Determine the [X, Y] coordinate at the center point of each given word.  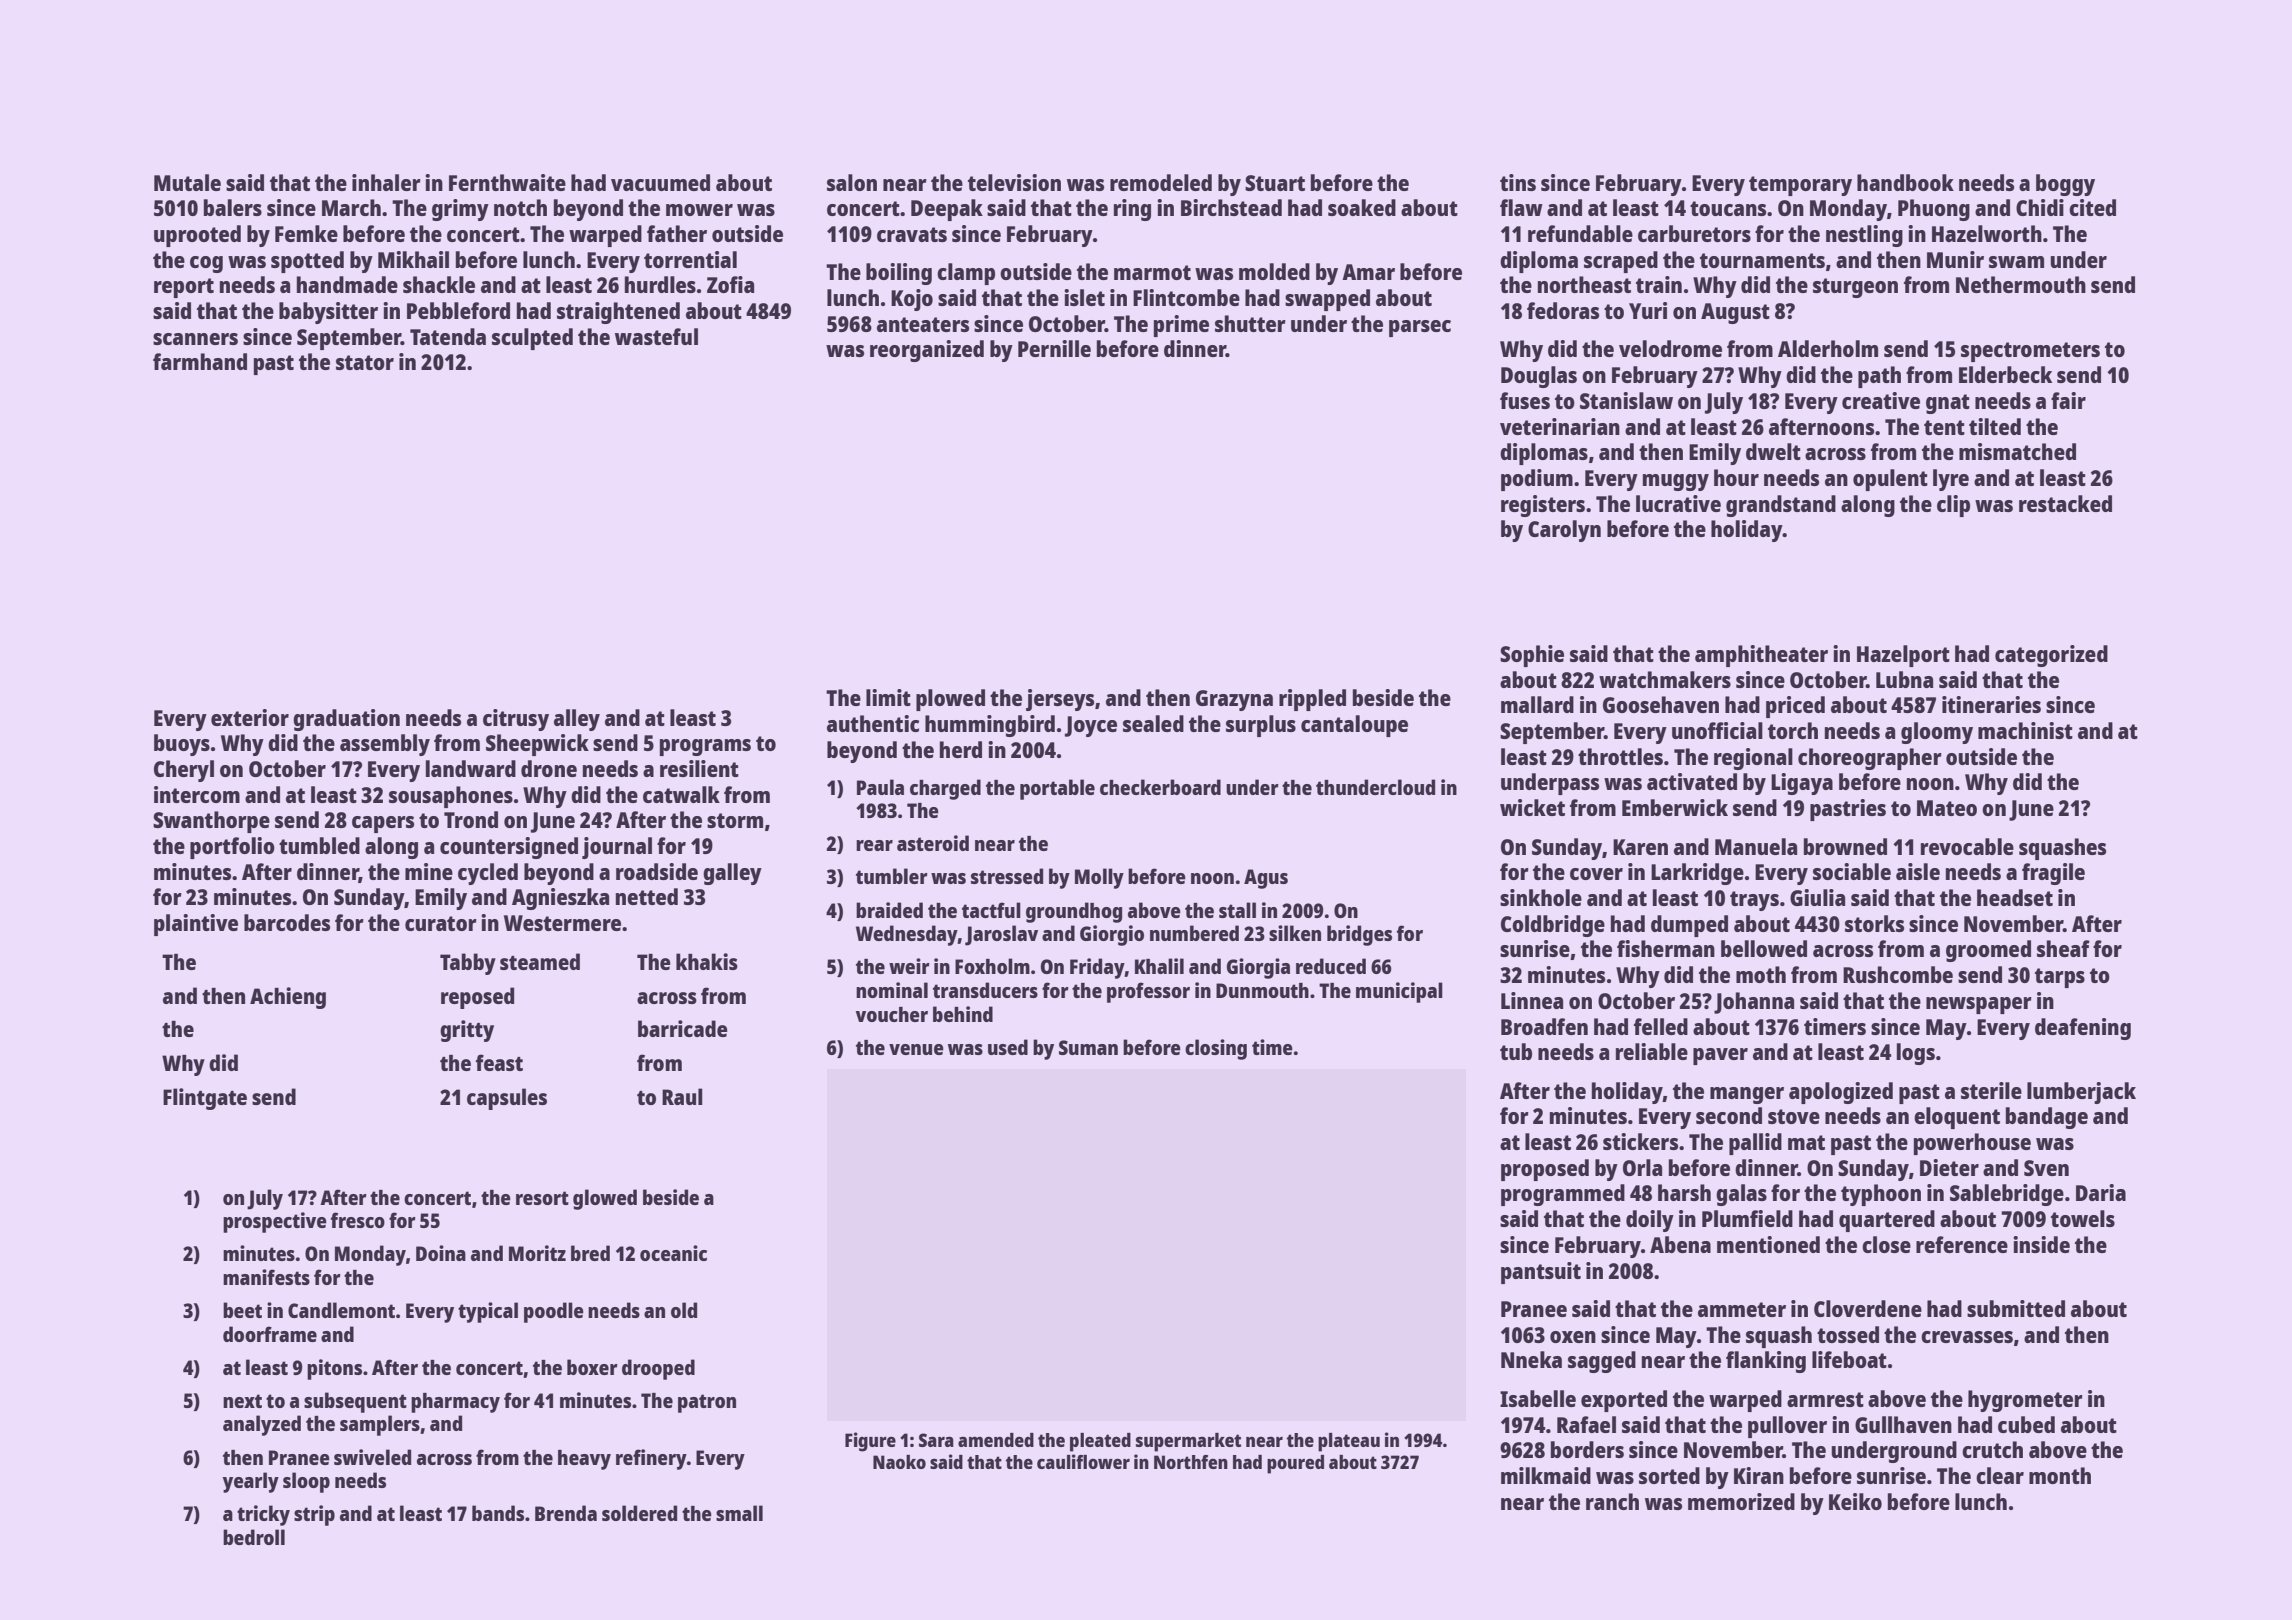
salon [852, 182]
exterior [250, 717]
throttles [1620, 756]
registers [1543, 506]
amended [996, 1440]
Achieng [288, 998]
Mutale [187, 182]
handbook [1905, 182]
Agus [1266, 879]
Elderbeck [2005, 374]
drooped [658, 1369]
